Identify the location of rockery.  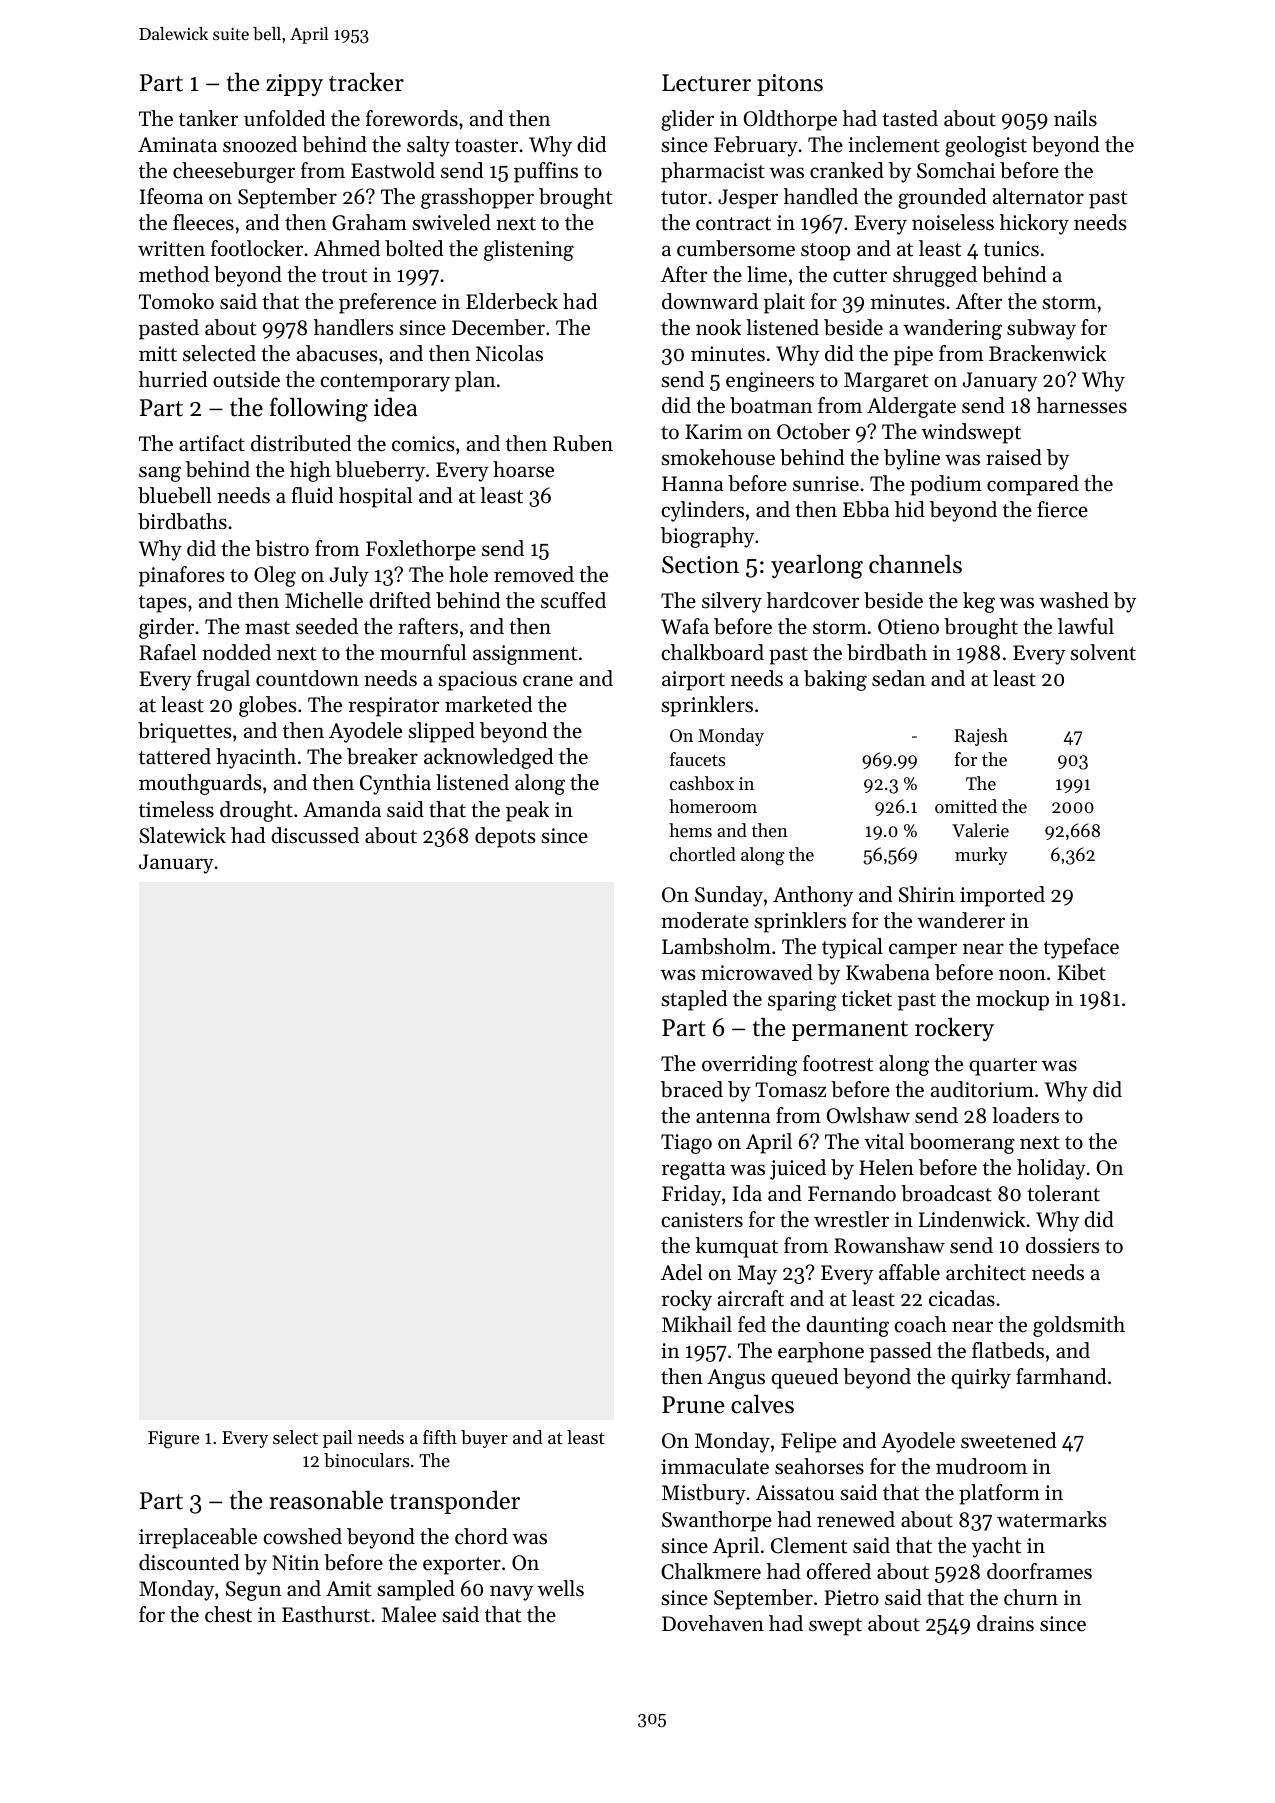
(954, 1029).
